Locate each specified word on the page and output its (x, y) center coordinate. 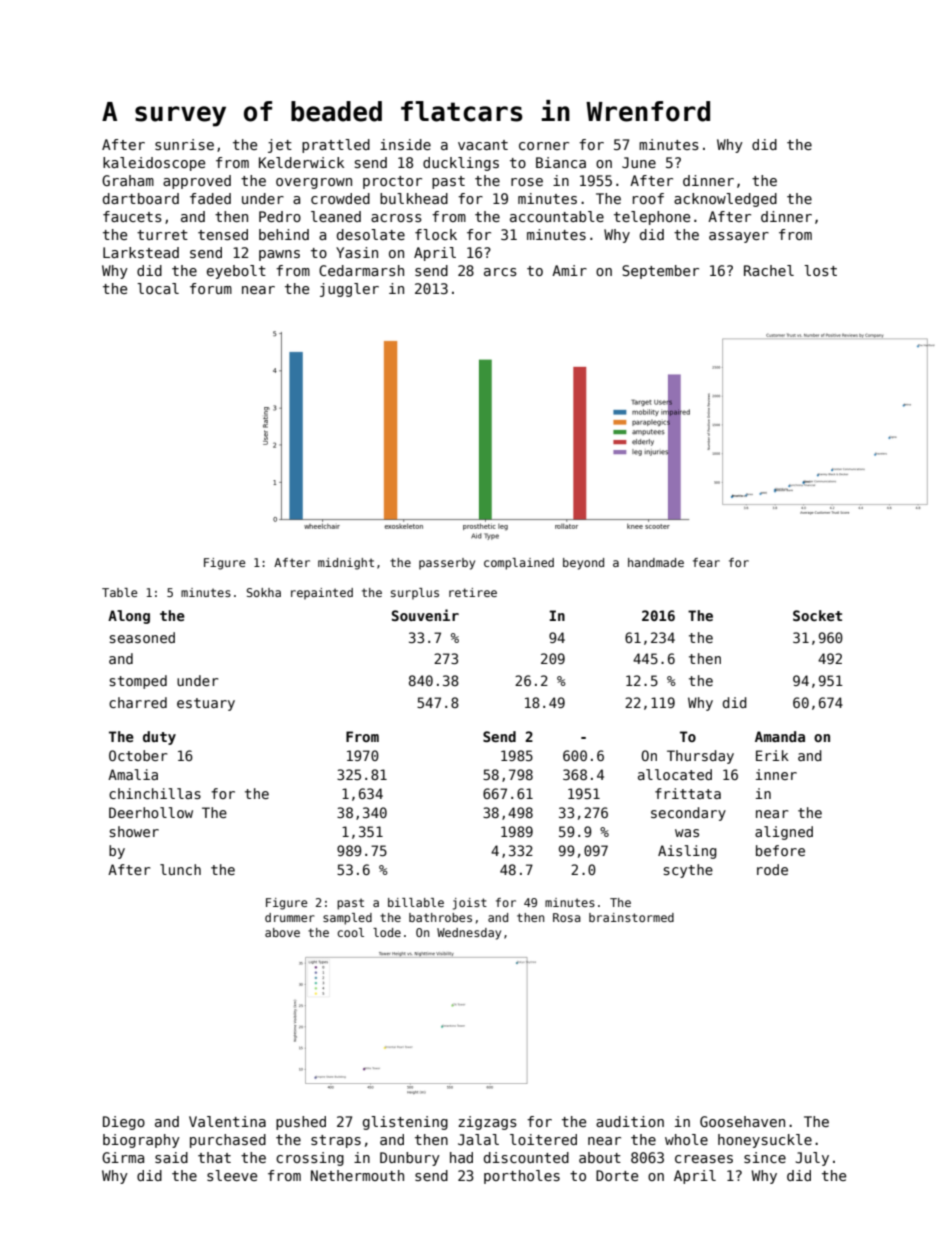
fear (706, 562)
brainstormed (631, 917)
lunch (180, 869)
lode (387, 932)
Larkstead (141, 252)
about (600, 1157)
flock (436, 234)
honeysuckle (765, 1141)
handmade (656, 562)
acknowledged (725, 200)
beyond (583, 564)
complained (519, 564)
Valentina (227, 1121)
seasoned (142, 637)
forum (211, 288)
